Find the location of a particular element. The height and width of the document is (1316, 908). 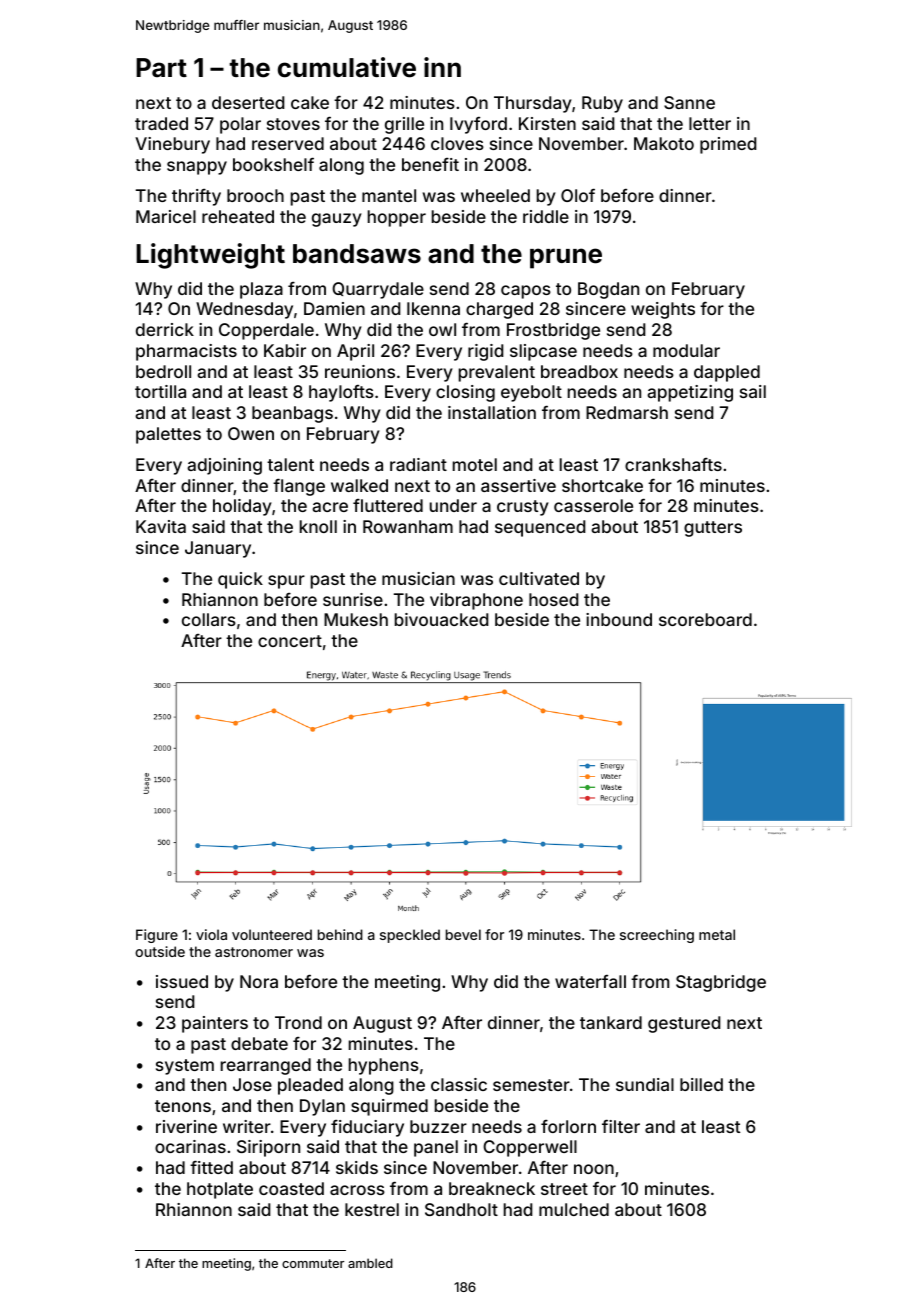

ambled is located at coordinates (370, 1263).
